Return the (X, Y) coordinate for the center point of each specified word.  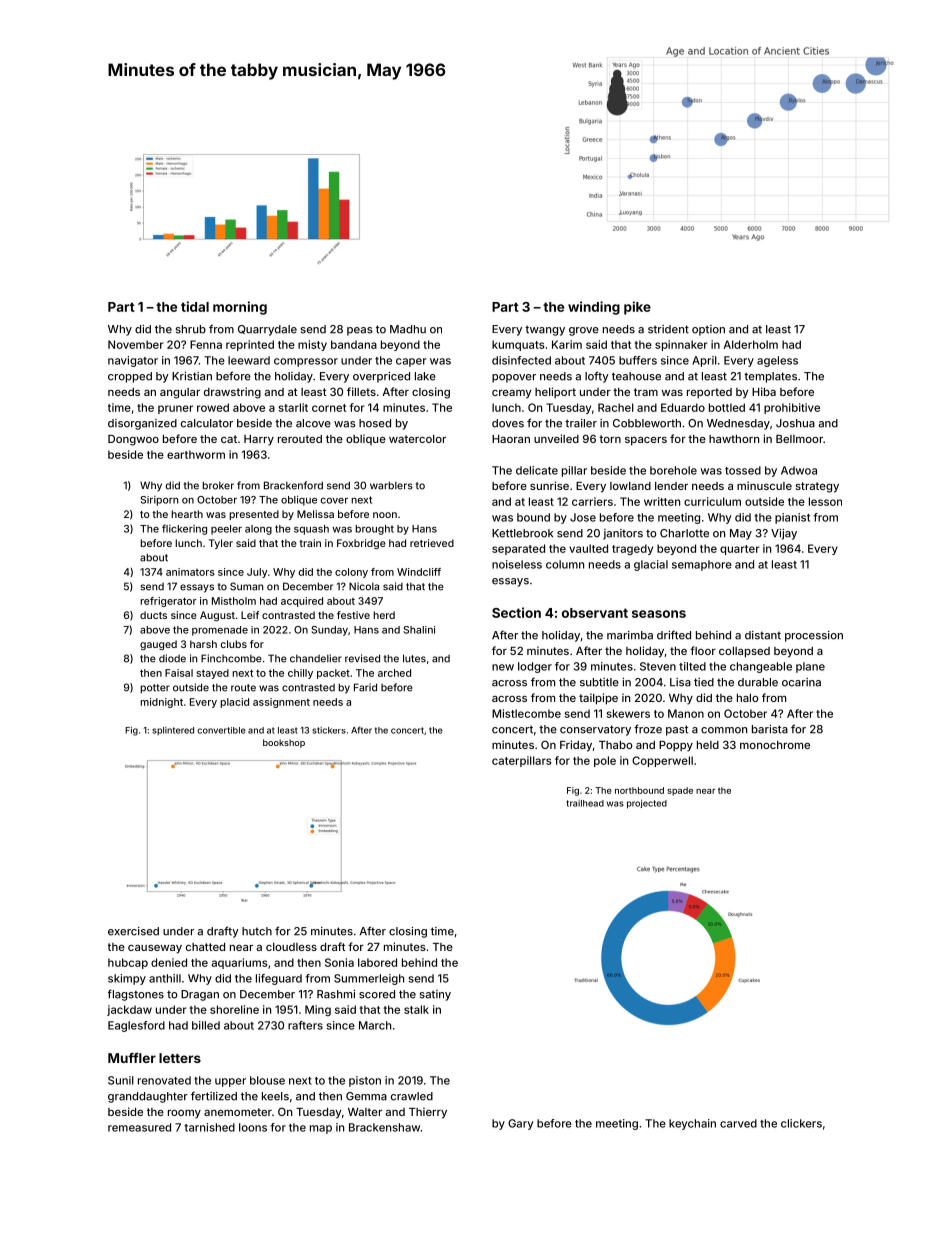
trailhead (585, 803)
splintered (173, 731)
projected (647, 804)
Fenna (206, 344)
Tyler (221, 544)
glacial (651, 565)
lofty (597, 377)
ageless (777, 361)
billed (206, 1025)
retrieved (432, 543)
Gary (520, 1124)
